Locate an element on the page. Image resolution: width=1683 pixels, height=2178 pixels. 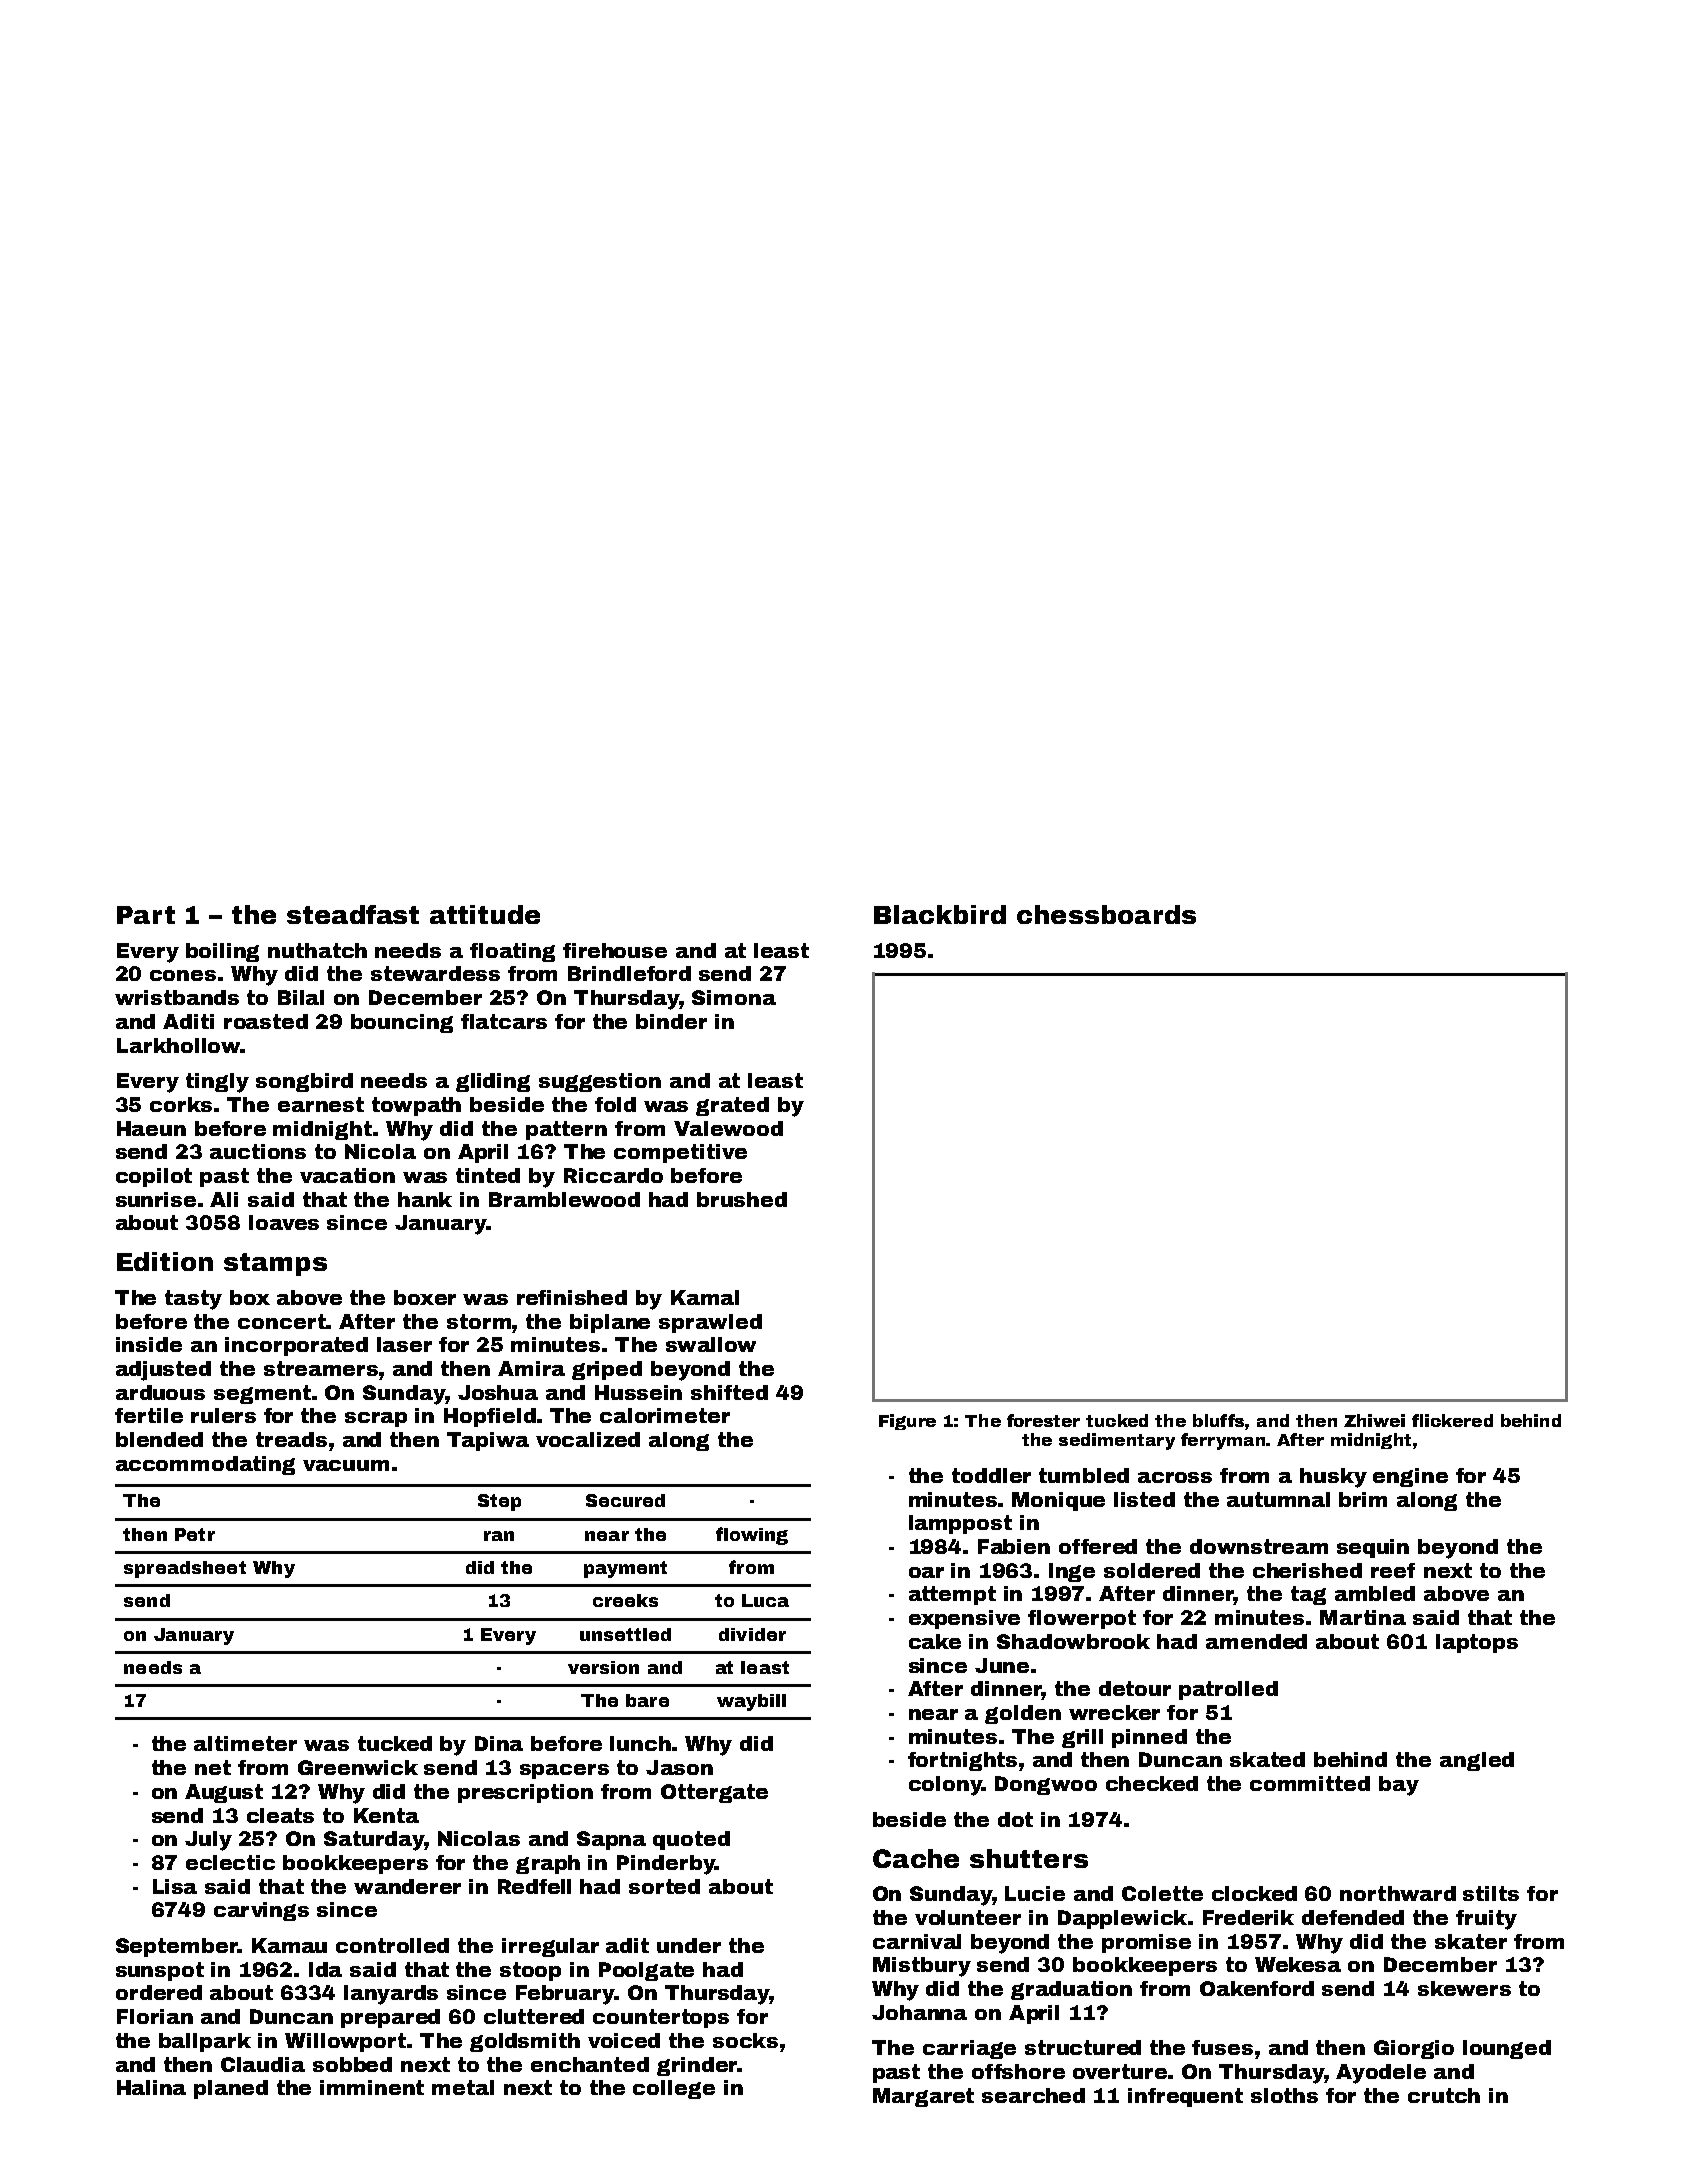
chessboards is located at coordinates (1106, 914).
